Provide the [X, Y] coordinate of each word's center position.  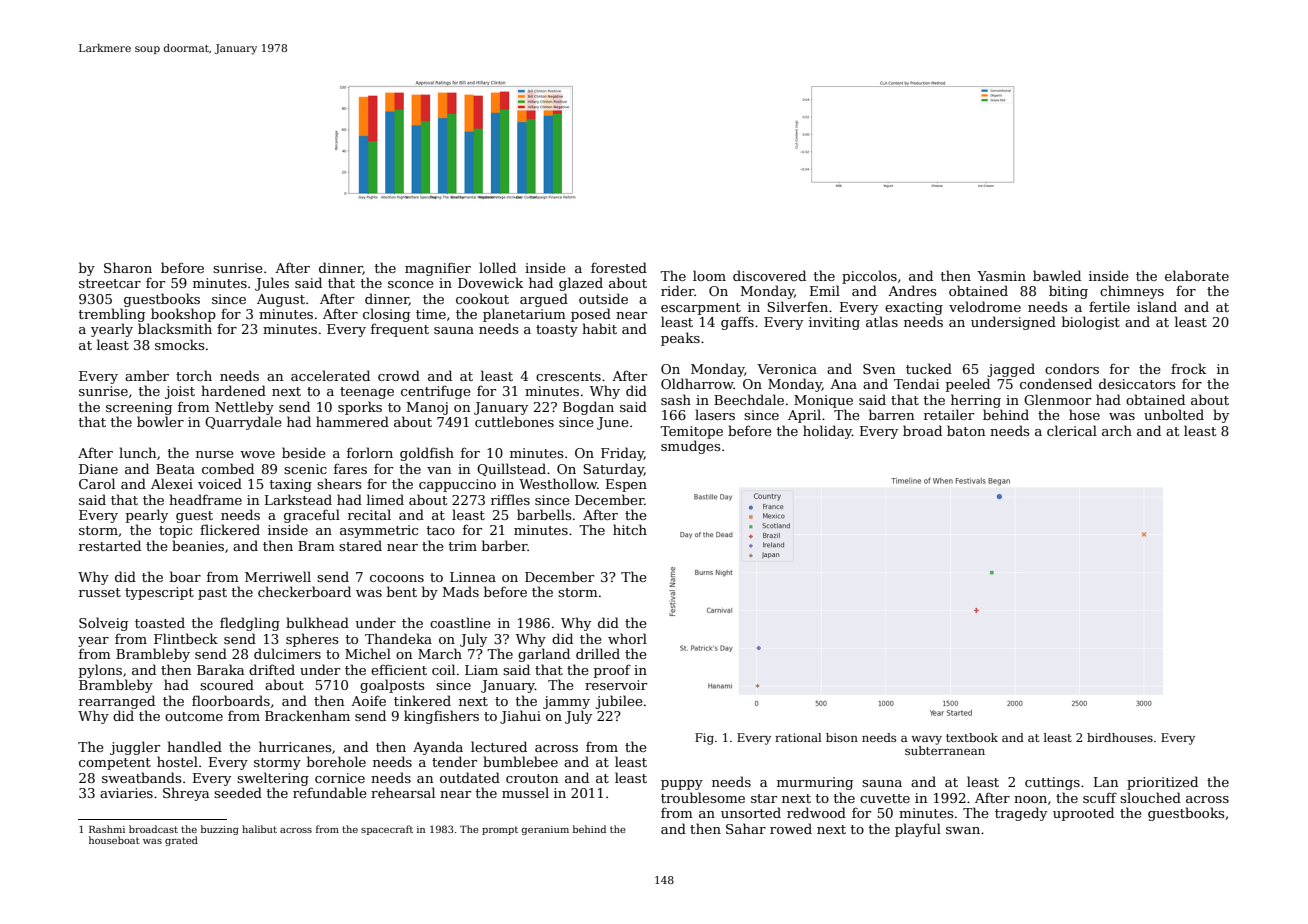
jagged [1011, 370]
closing [386, 315]
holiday [827, 432]
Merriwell [278, 576]
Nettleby [244, 408]
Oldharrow [697, 383]
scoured [227, 684]
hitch [630, 529]
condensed [1056, 383]
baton [966, 430]
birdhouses [1120, 737]
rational [798, 737]
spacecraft [387, 830]
